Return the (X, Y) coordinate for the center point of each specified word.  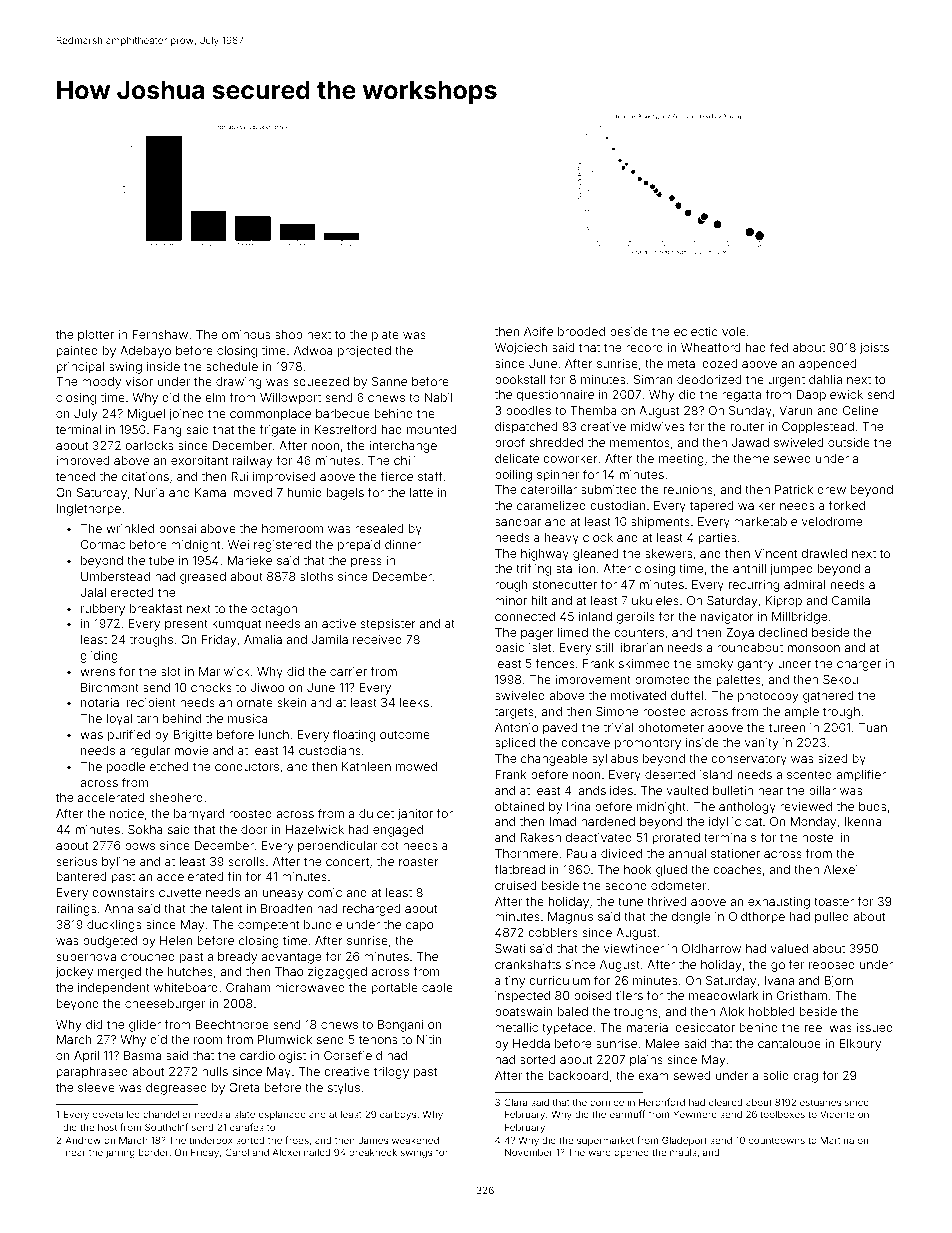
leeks (414, 702)
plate (385, 336)
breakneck (373, 1152)
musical (249, 718)
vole (734, 331)
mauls (683, 1152)
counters (639, 632)
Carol (237, 1152)
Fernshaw (160, 334)
